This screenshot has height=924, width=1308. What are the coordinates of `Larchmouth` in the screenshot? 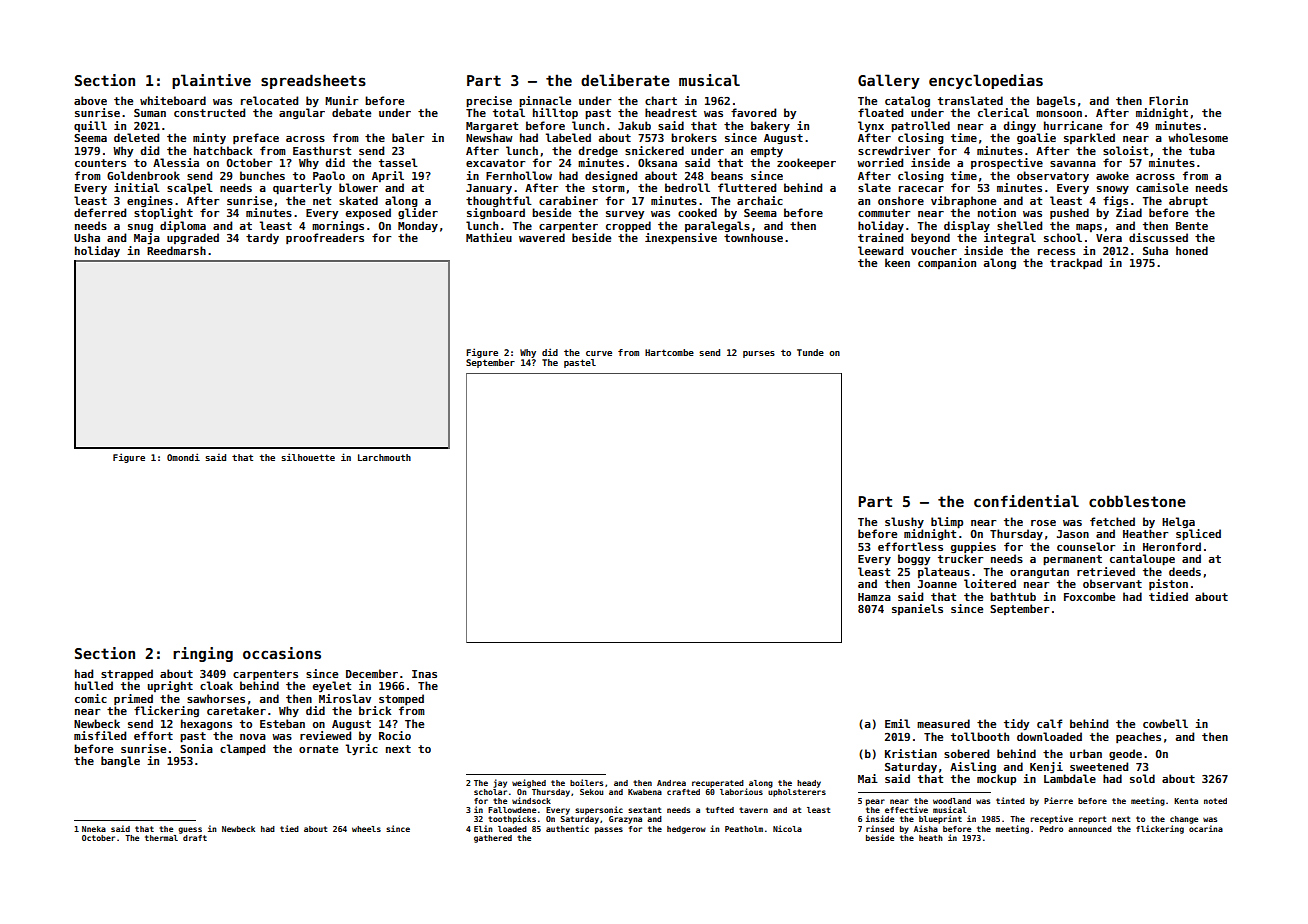 It's located at (384, 457).
